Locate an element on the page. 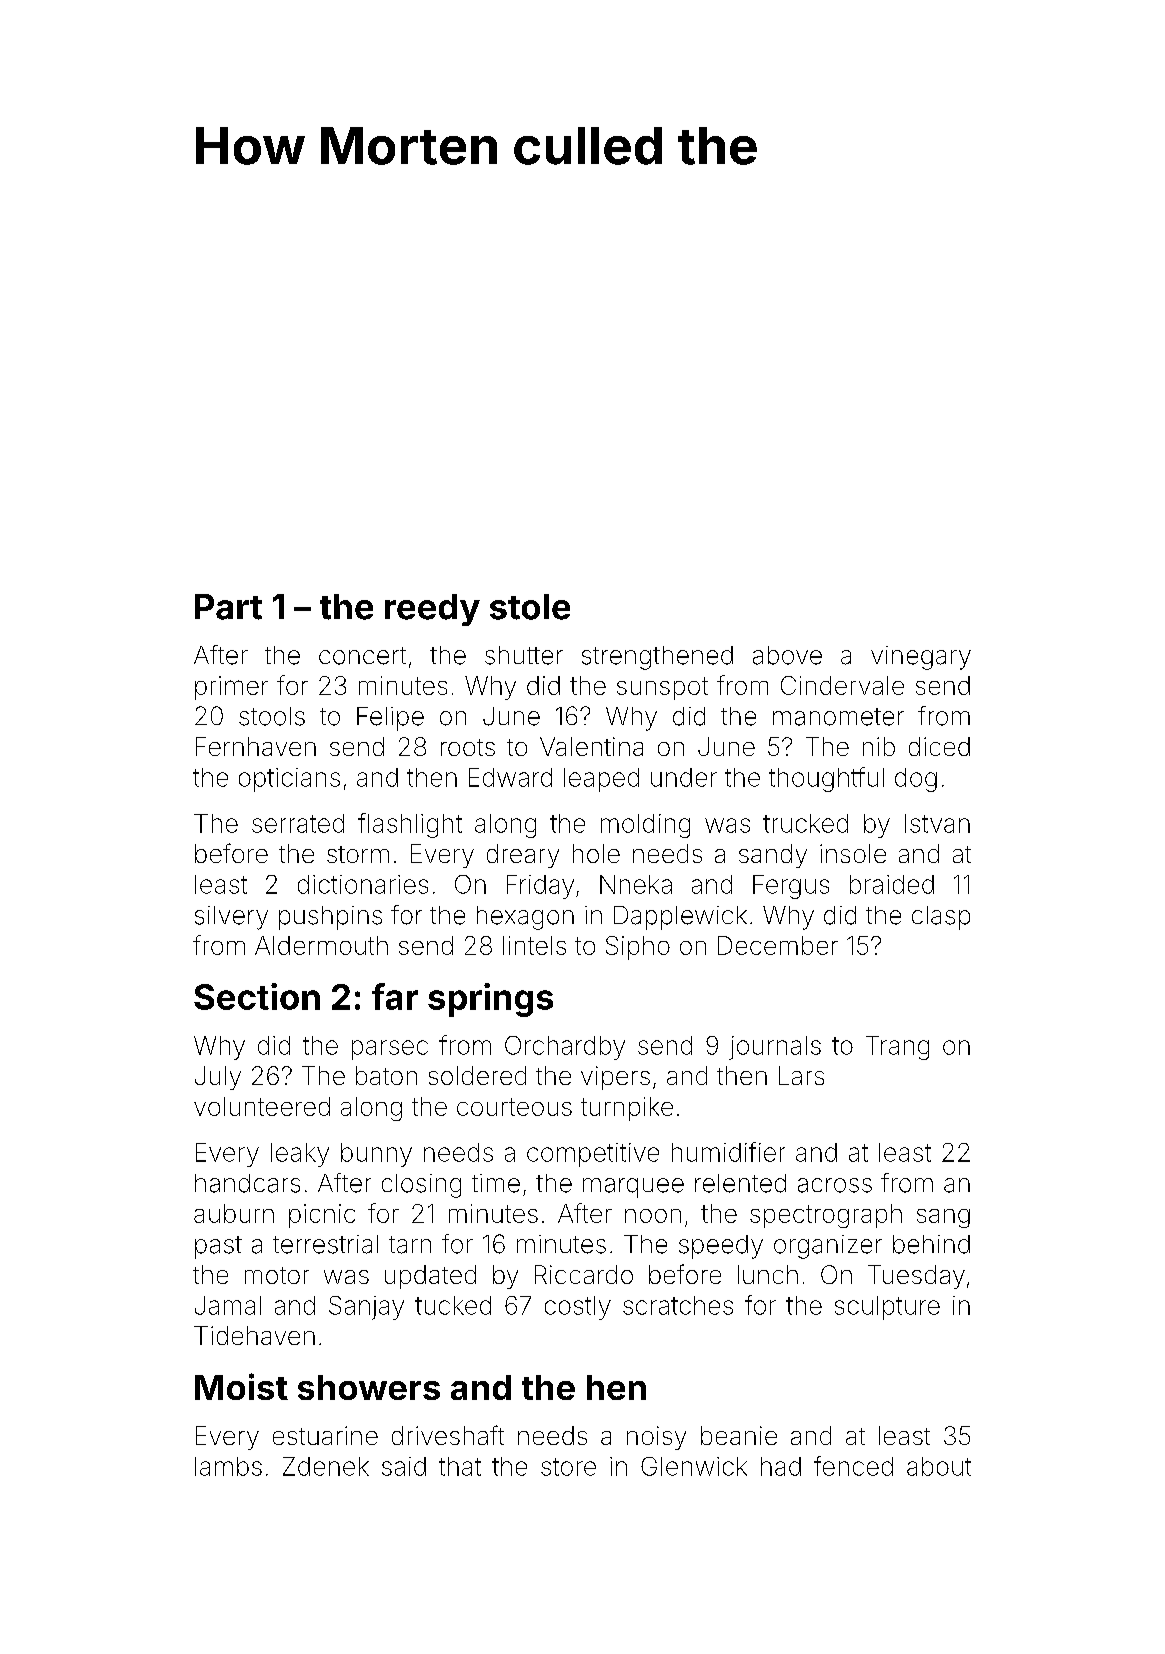 Image resolution: width=1165 pixels, height=1654 pixels. Riccardo is located at coordinates (584, 1274).
